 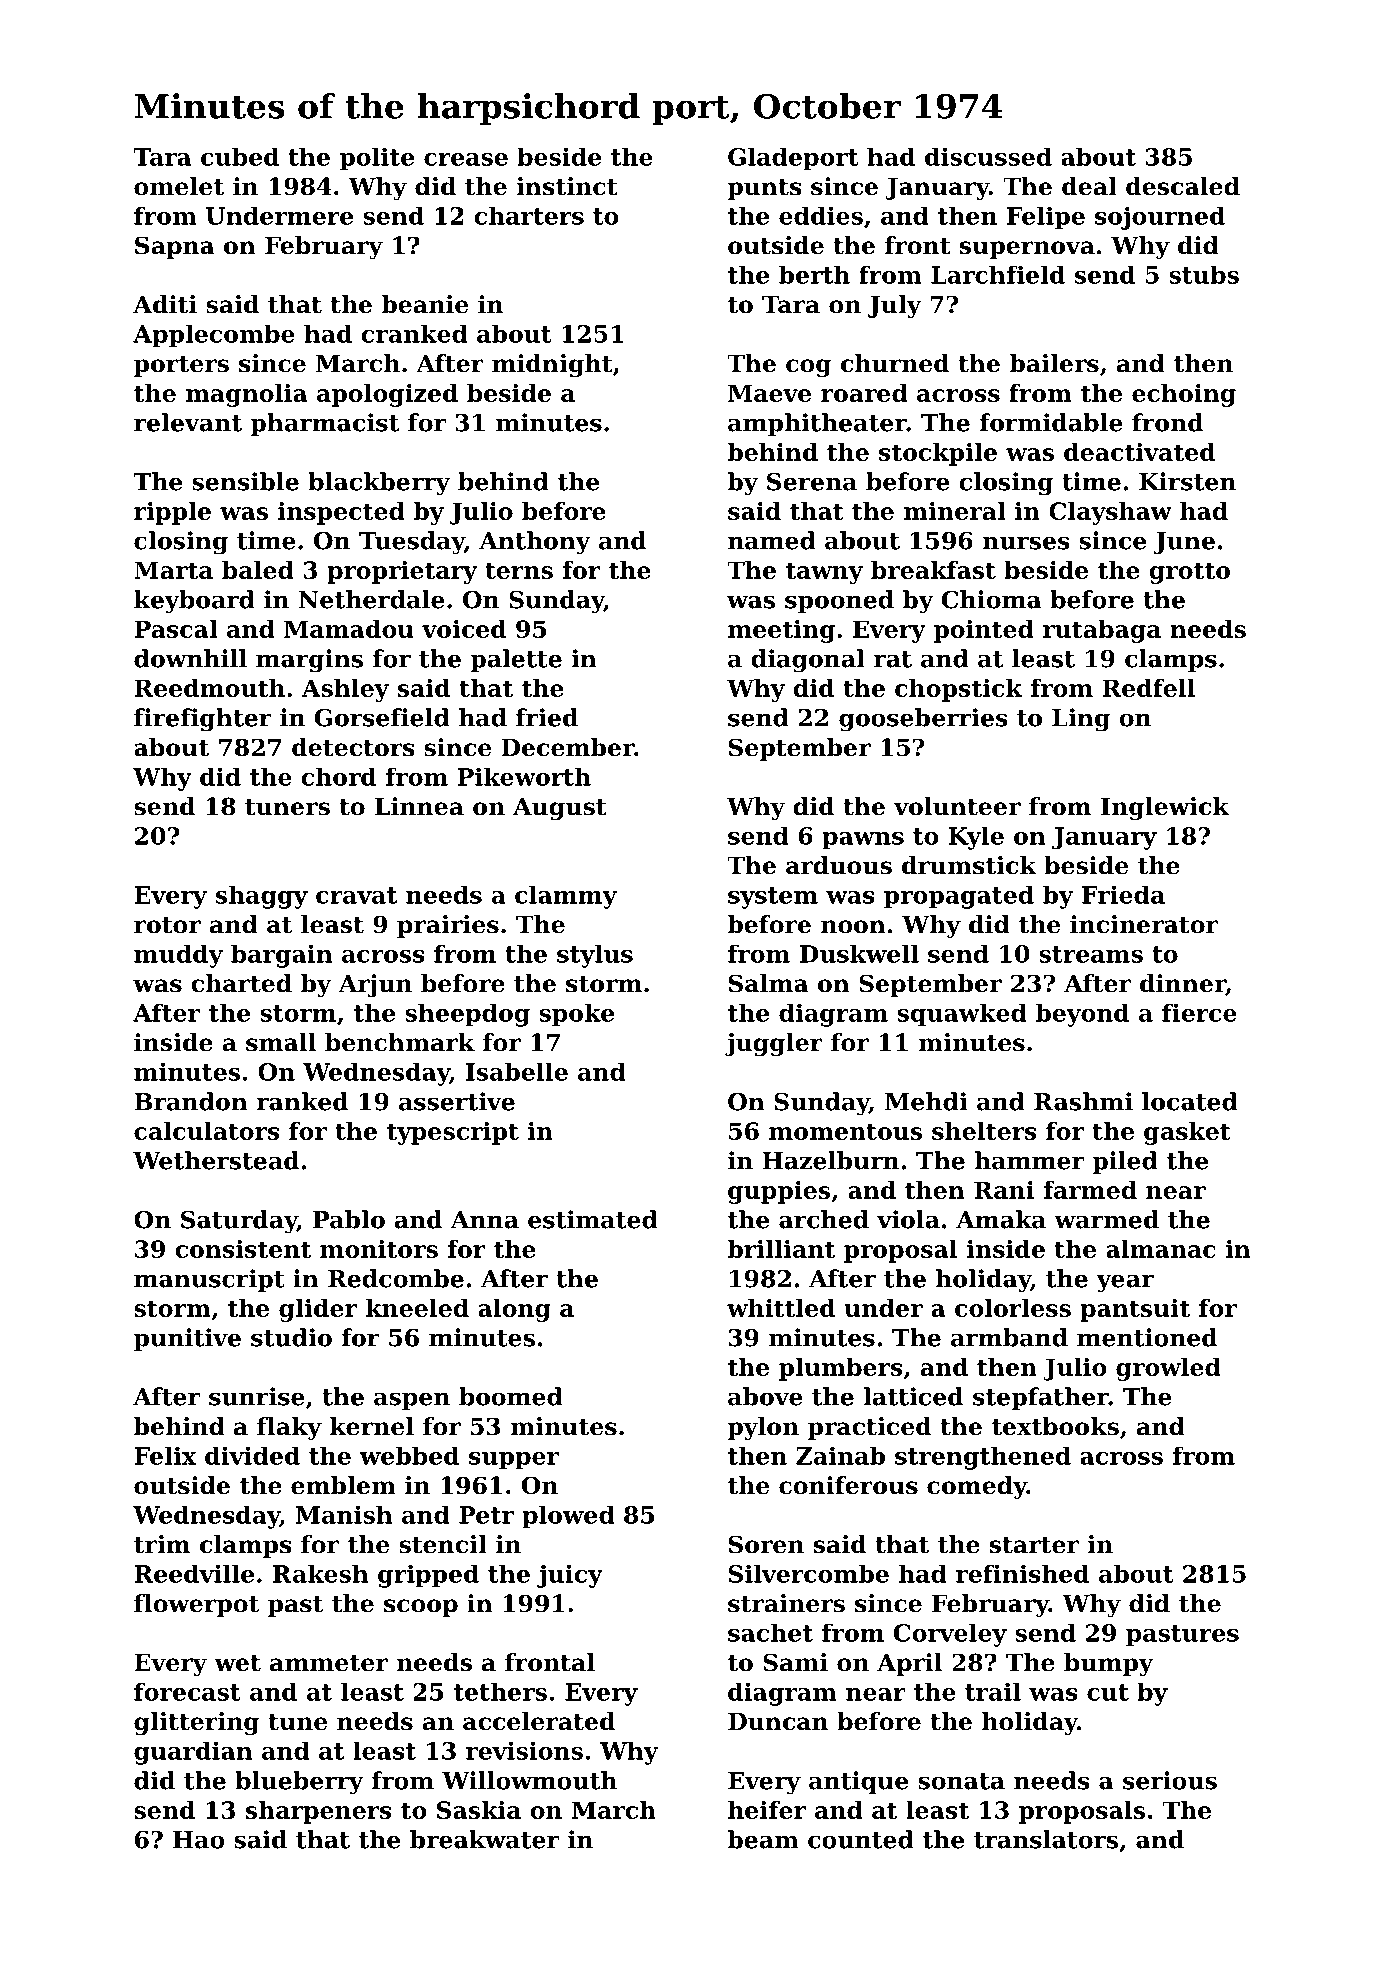 What do you see at coordinates (824, 573) in the document?
I see `tawny` at bounding box center [824, 573].
